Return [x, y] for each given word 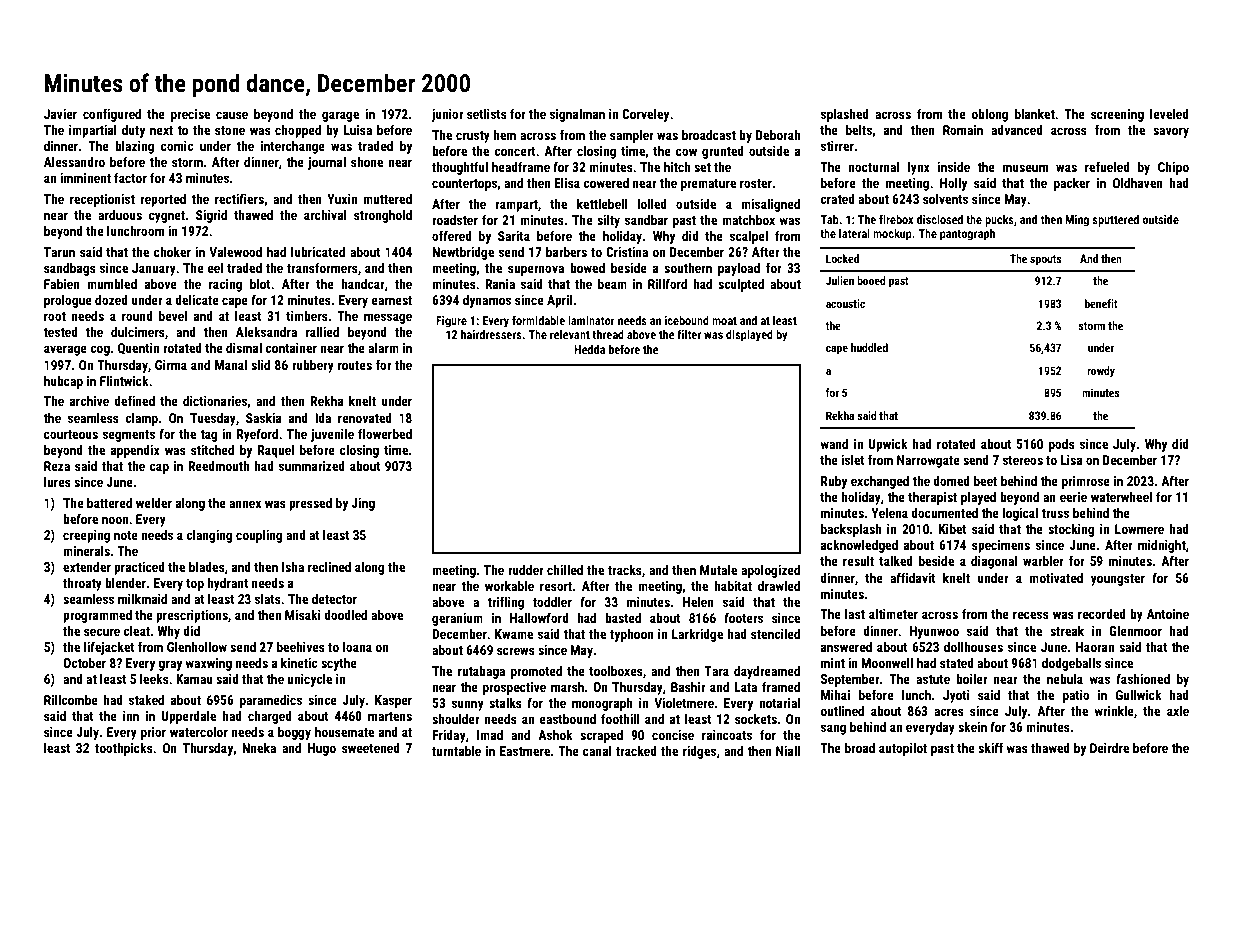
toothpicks [124, 749]
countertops [464, 185]
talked [896, 561]
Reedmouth [218, 466]
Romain [963, 130]
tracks [625, 570]
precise [190, 115]
